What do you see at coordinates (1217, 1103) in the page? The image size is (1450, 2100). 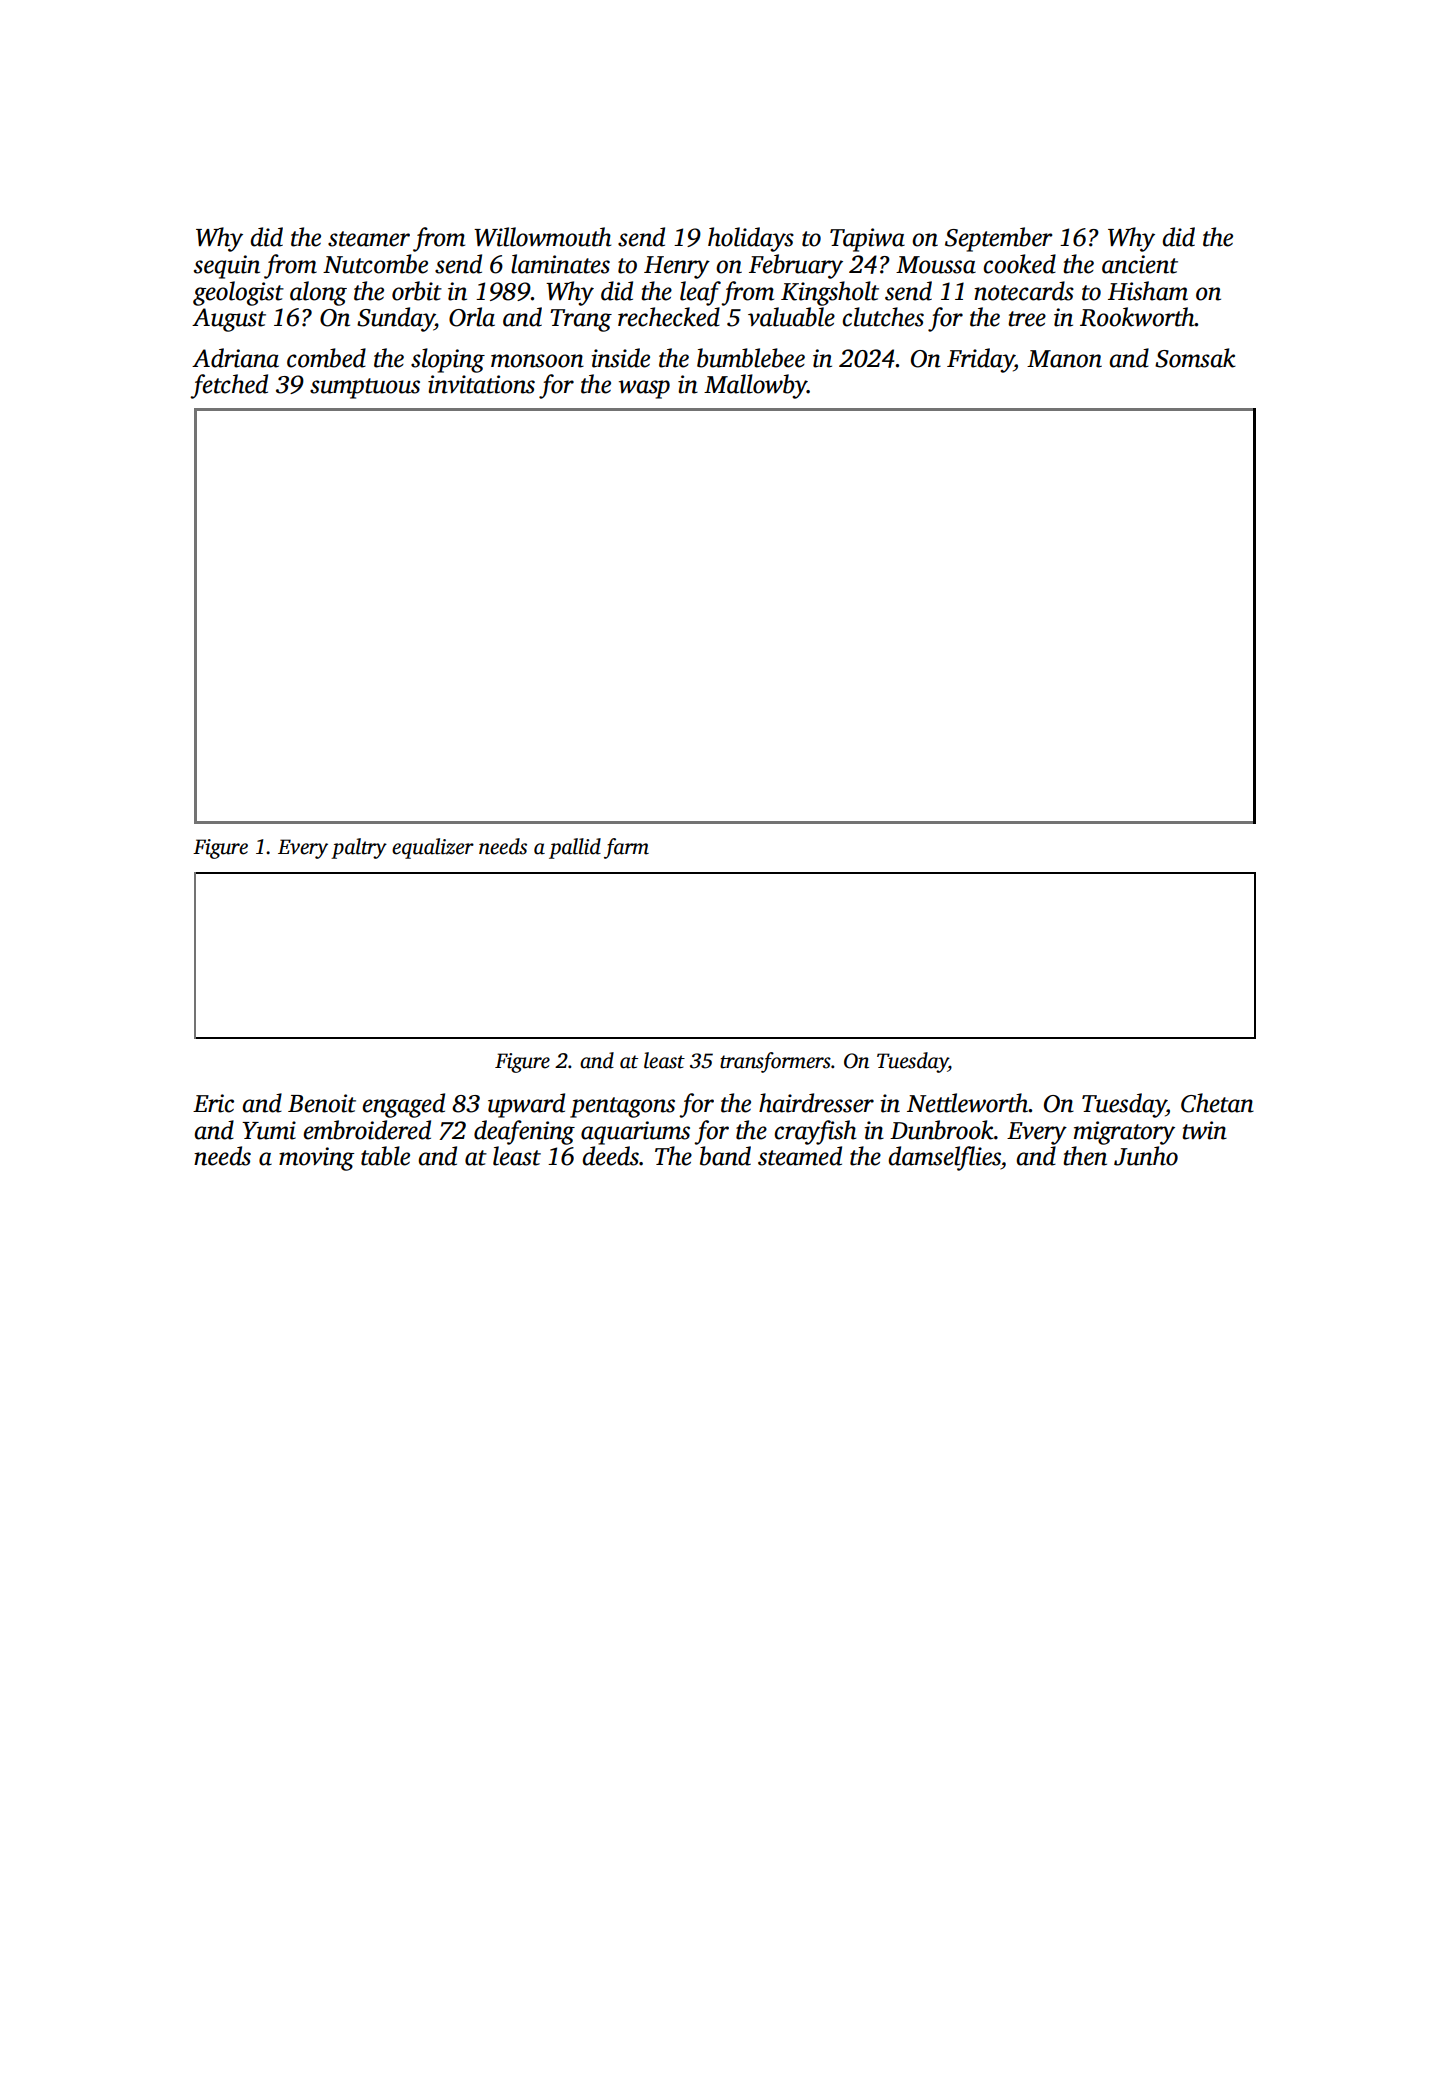 I see `Chetan` at bounding box center [1217, 1103].
